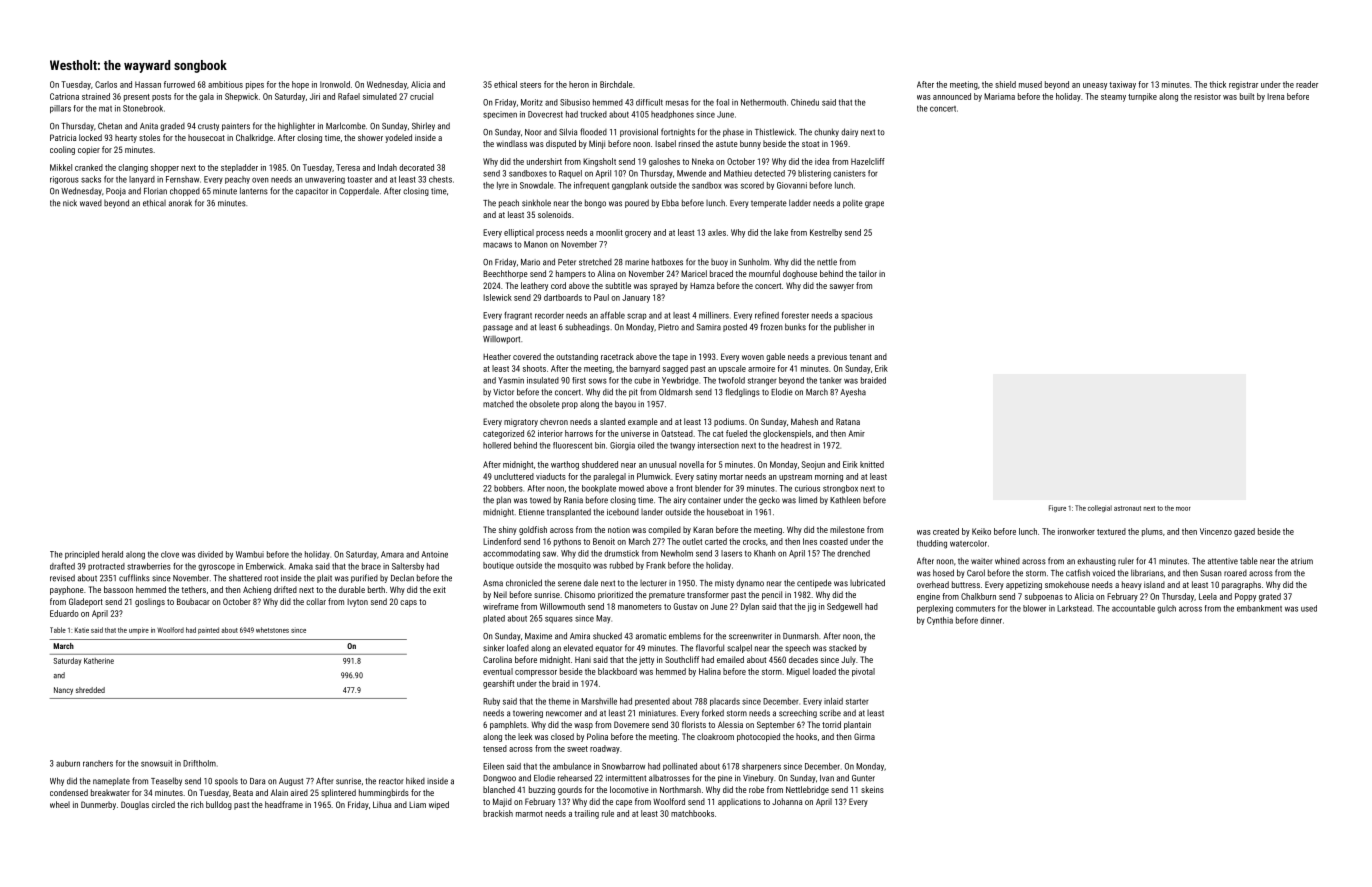  Describe the element at coordinates (1275, 96) in the screenshot. I see `Irena` at that location.
